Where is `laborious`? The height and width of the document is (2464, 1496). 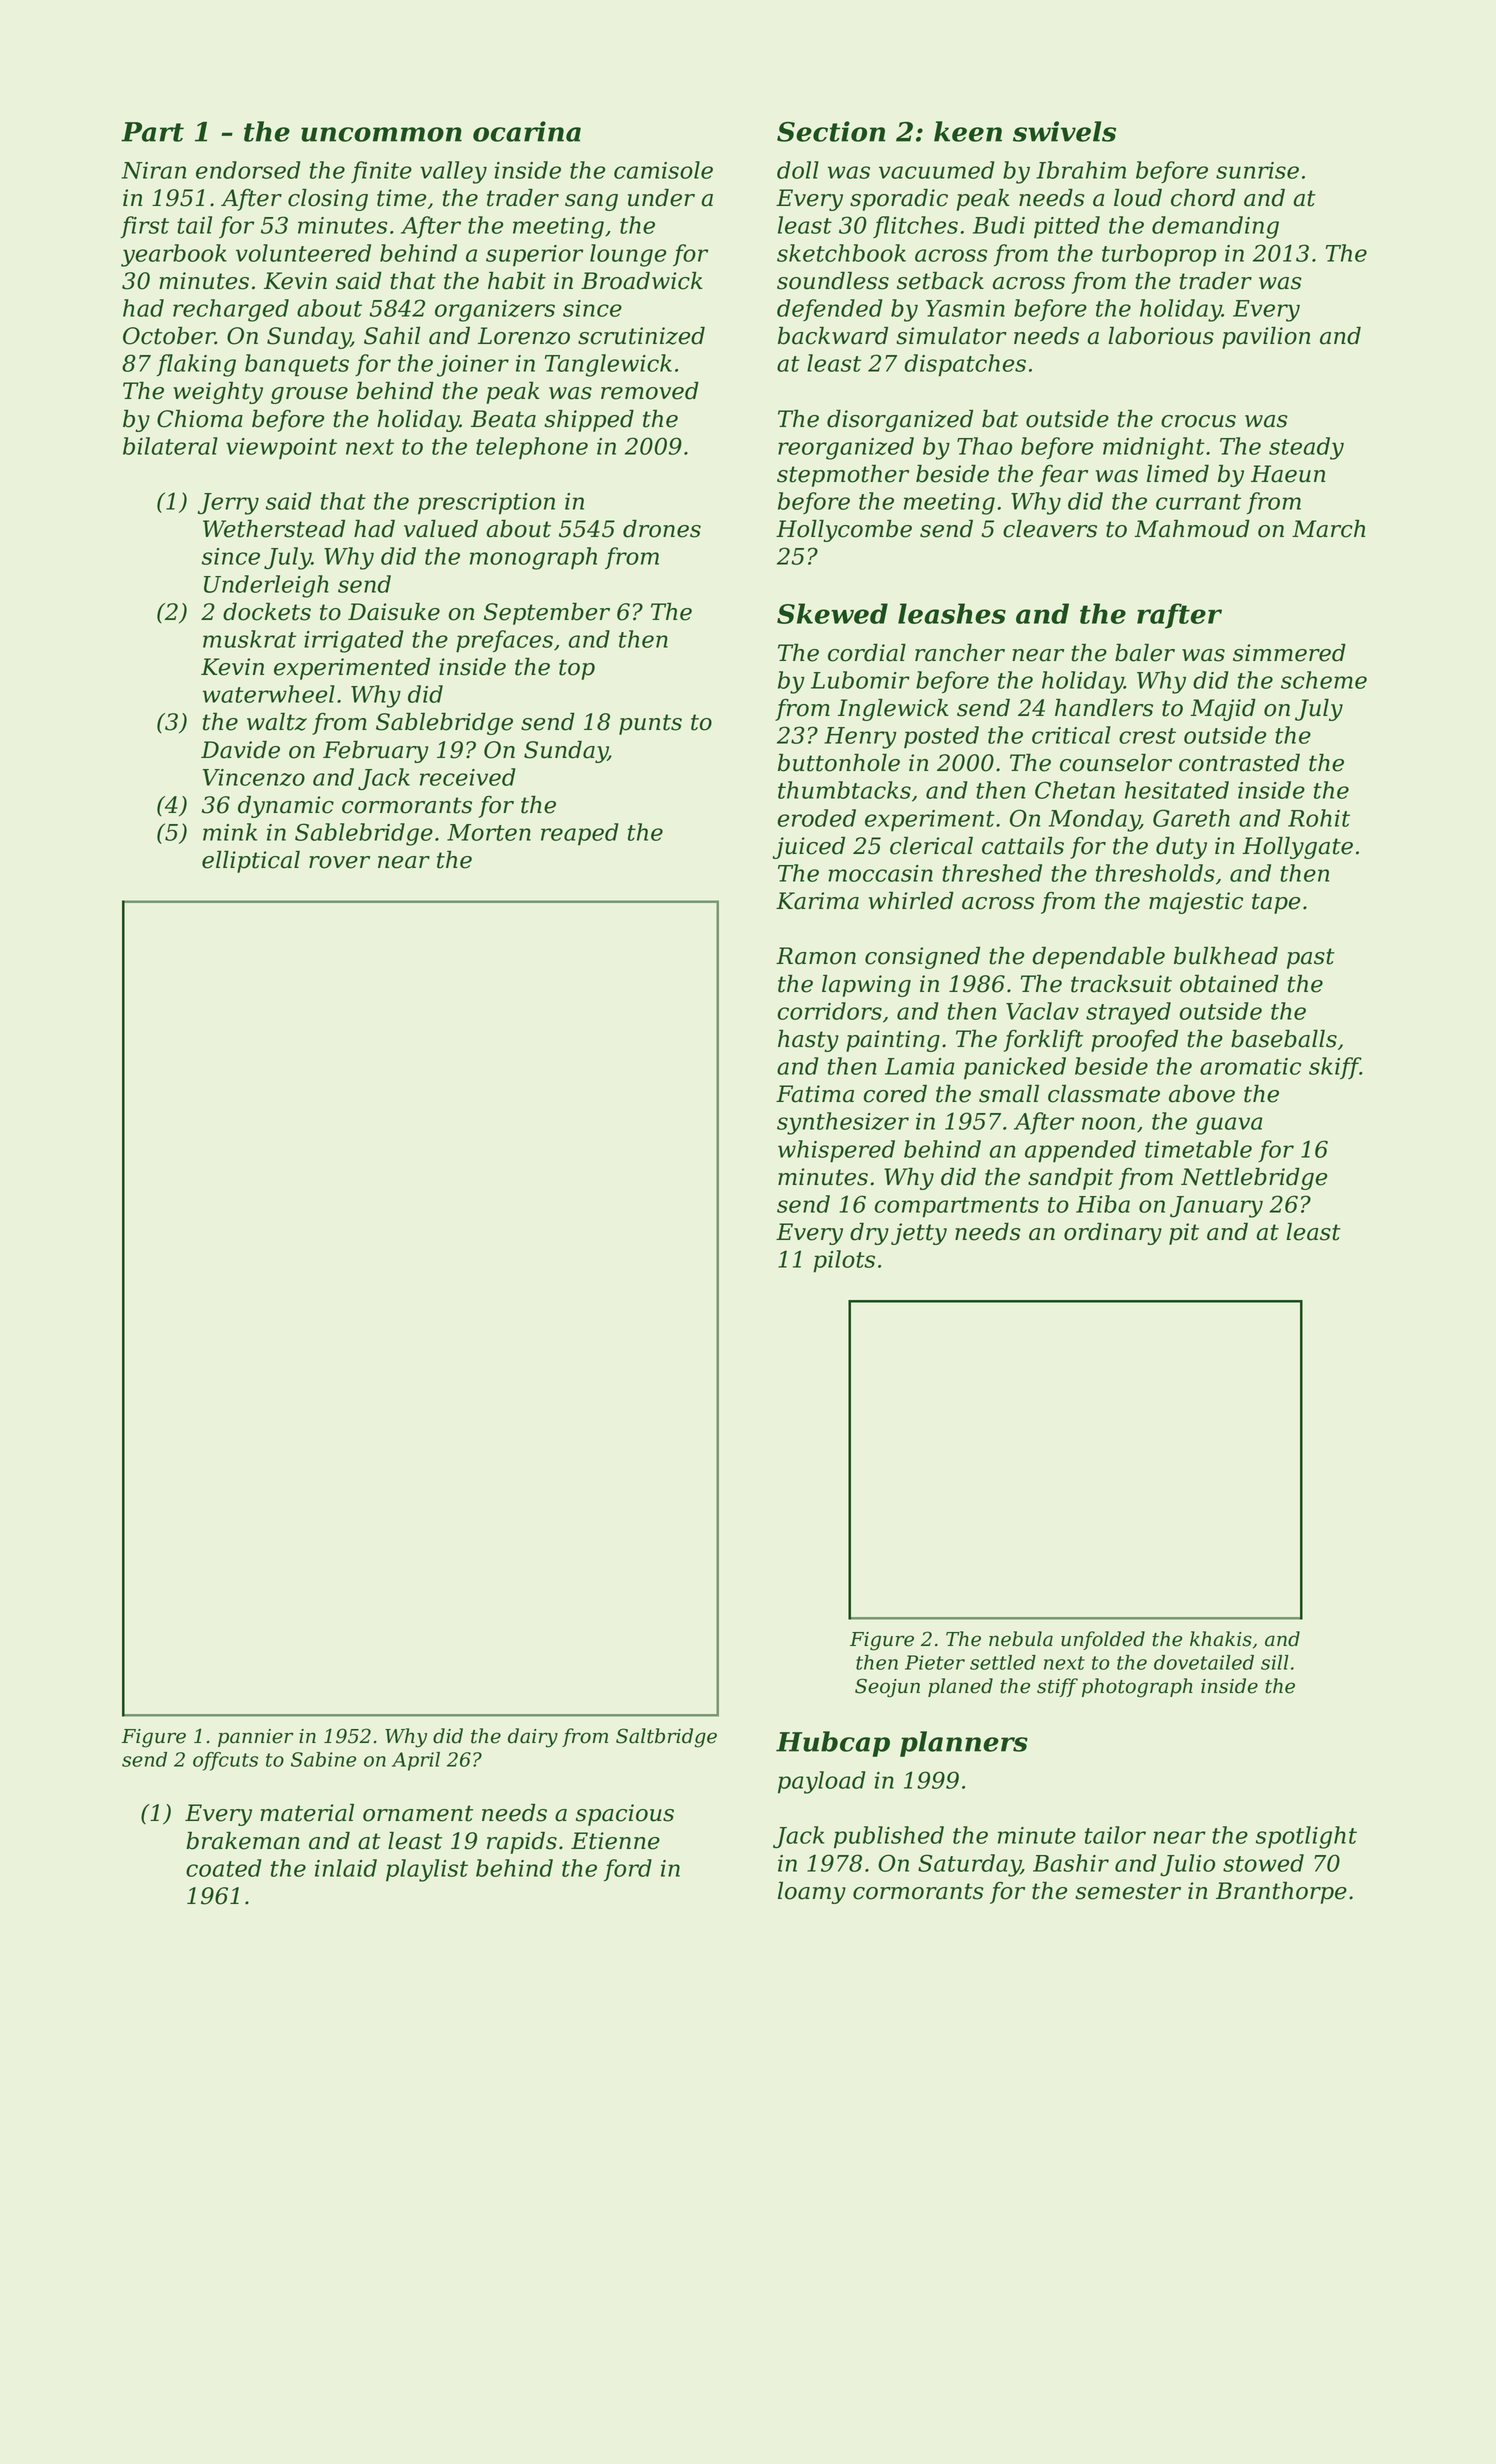 laborious is located at coordinates (1161, 335).
